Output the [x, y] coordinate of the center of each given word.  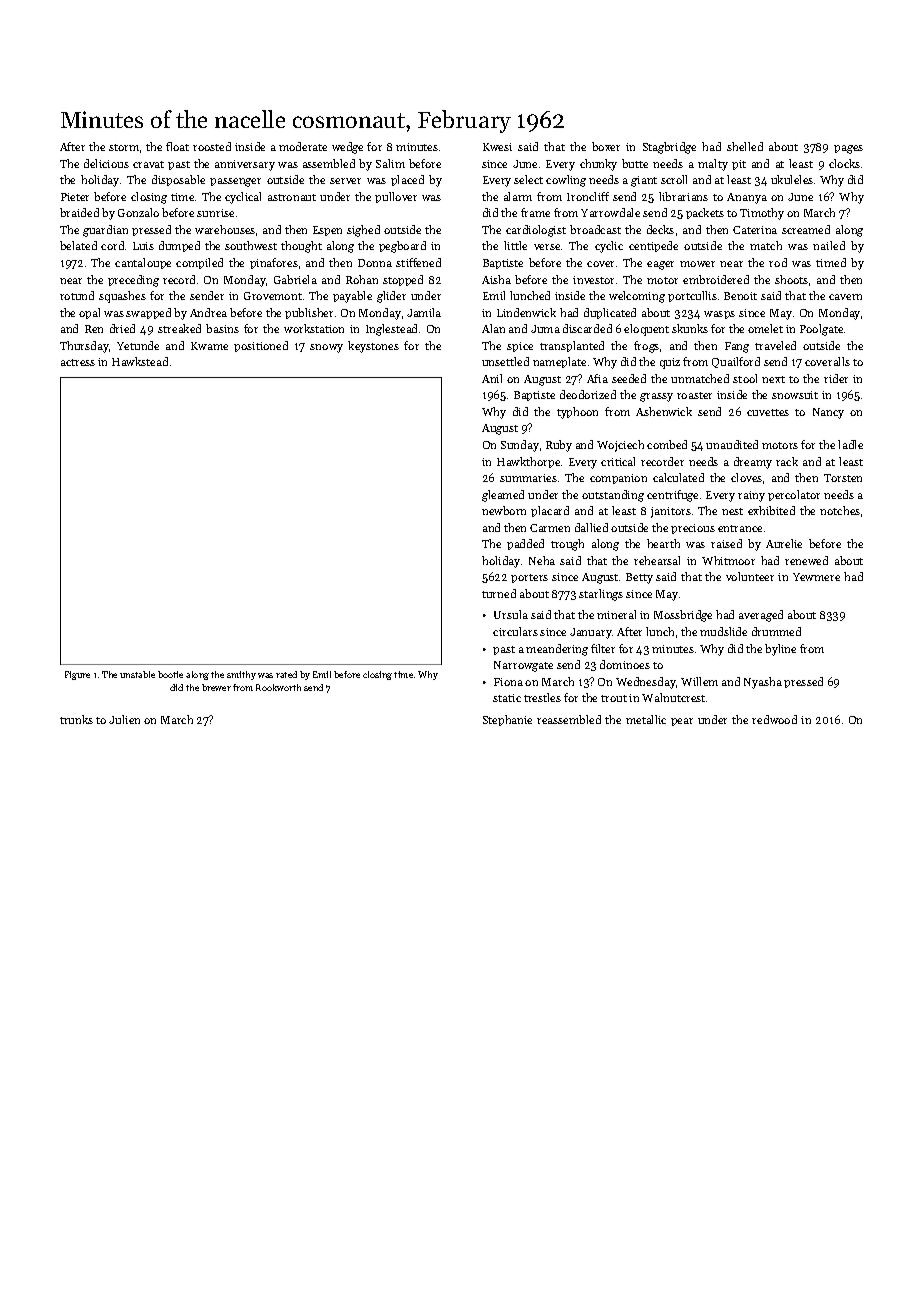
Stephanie [507, 720]
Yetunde [138, 345]
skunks [690, 328]
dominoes [625, 664]
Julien [124, 719]
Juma [545, 329]
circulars [515, 631]
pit [739, 165]
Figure [77, 675]
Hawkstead [140, 361]
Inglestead [391, 330]
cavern [845, 297]
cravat [148, 164]
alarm [518, 196]
